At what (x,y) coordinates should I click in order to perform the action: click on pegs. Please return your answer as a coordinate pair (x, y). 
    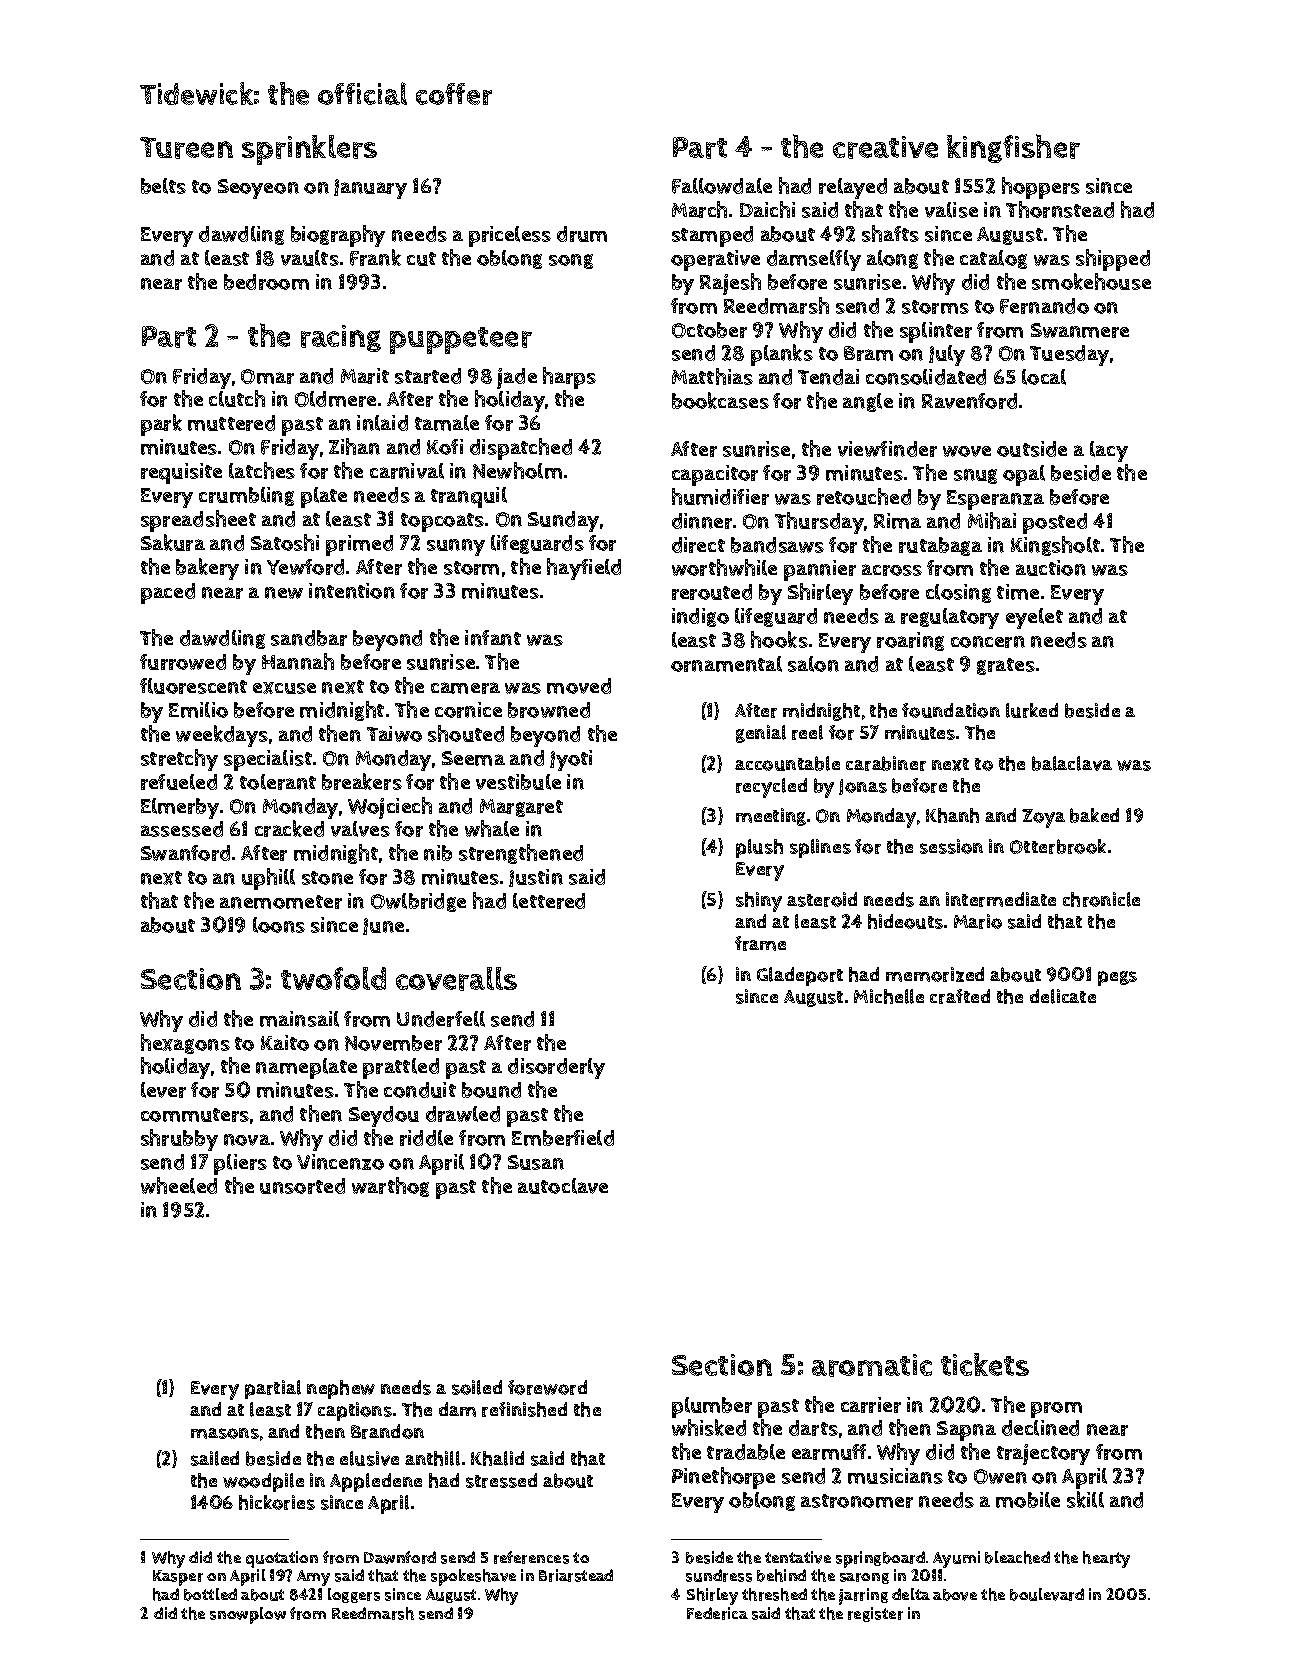
    Looking at the image, I should click on (1117, 978).
